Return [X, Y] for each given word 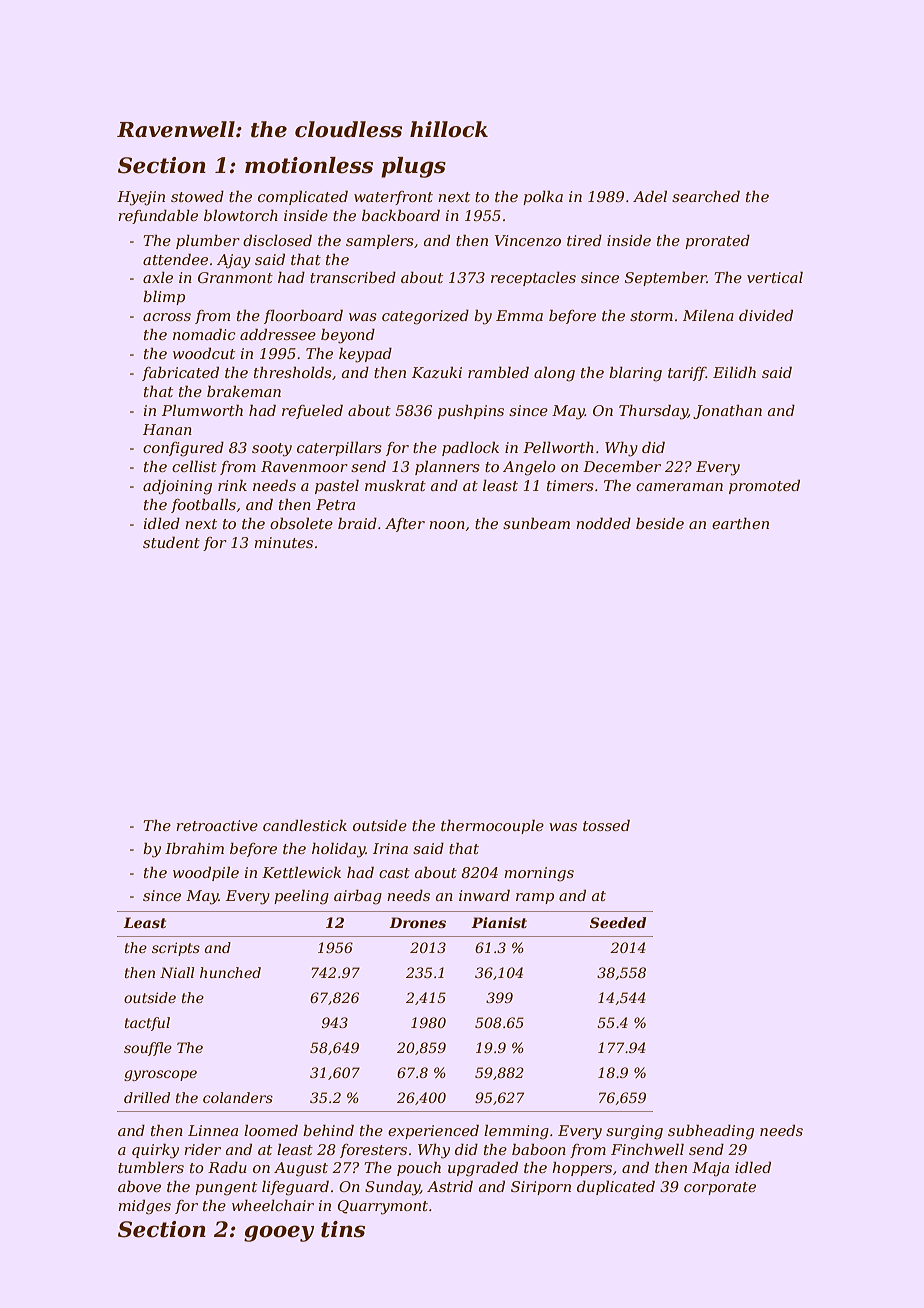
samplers [380, 241]
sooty [272, 450]
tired [584, 240]
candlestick [305, 825]
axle [158, 277]
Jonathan [727, 411]
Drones [417, 922]
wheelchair [273, 1205]
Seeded [618, 922]
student [171, 542]
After [405, 525]
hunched [230, 972]
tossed [606, 825]
